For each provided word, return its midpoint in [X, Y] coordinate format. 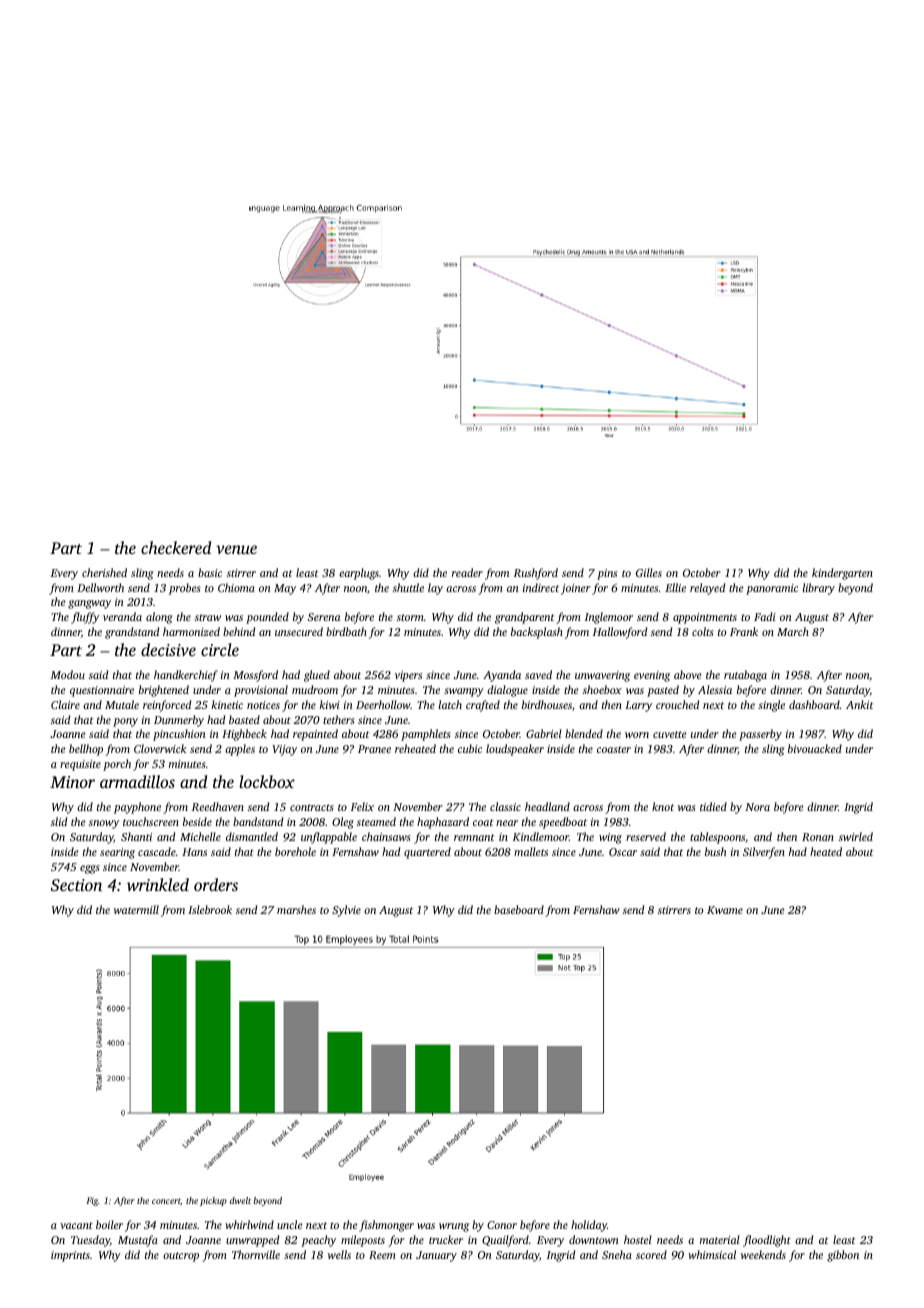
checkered [176, 547]
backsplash [537, 633]
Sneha [617, 1254]
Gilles [649, 572]
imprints [70, 1256]
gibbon [843, 1256]
